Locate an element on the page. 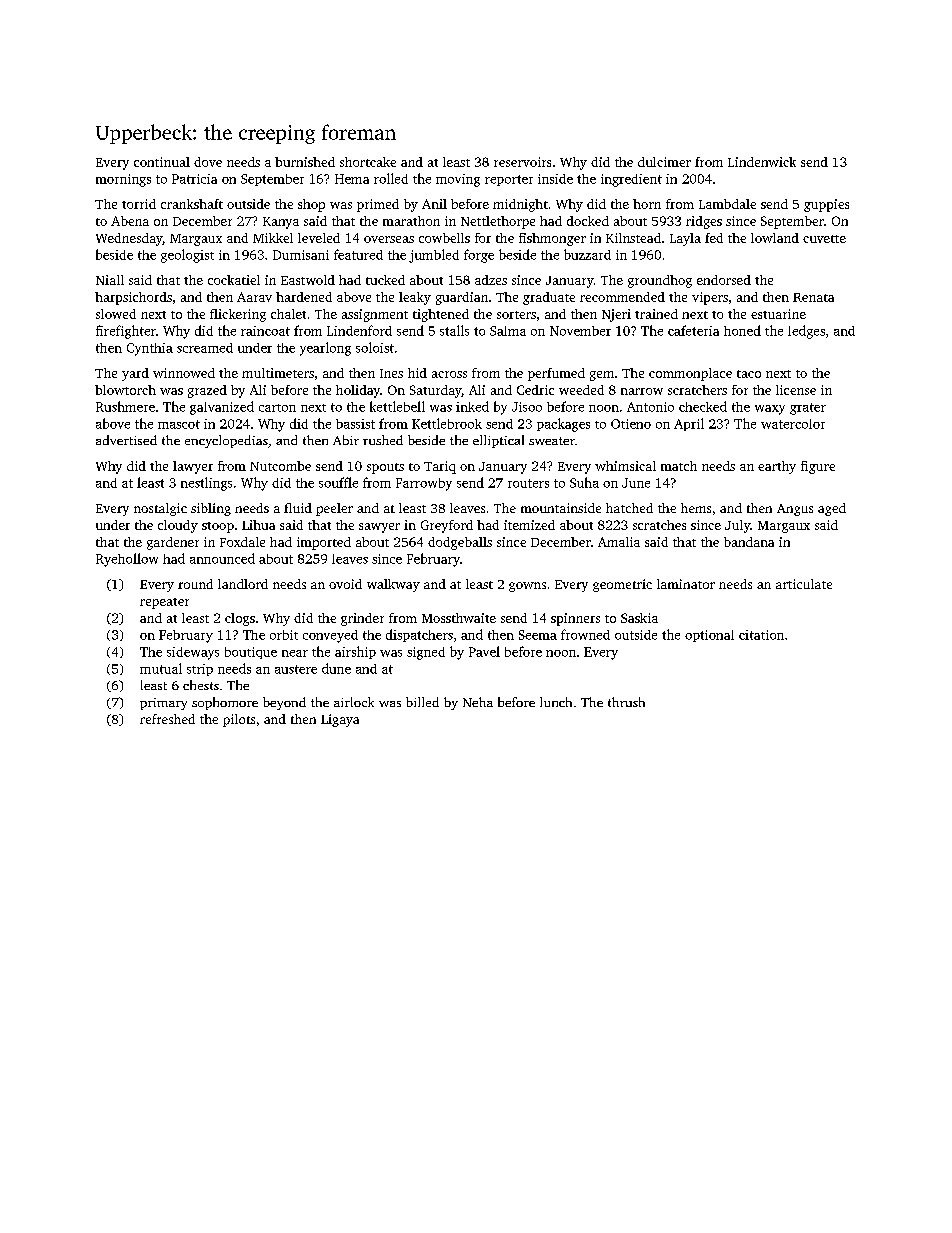  dove is located at coordinates (208, 162).
